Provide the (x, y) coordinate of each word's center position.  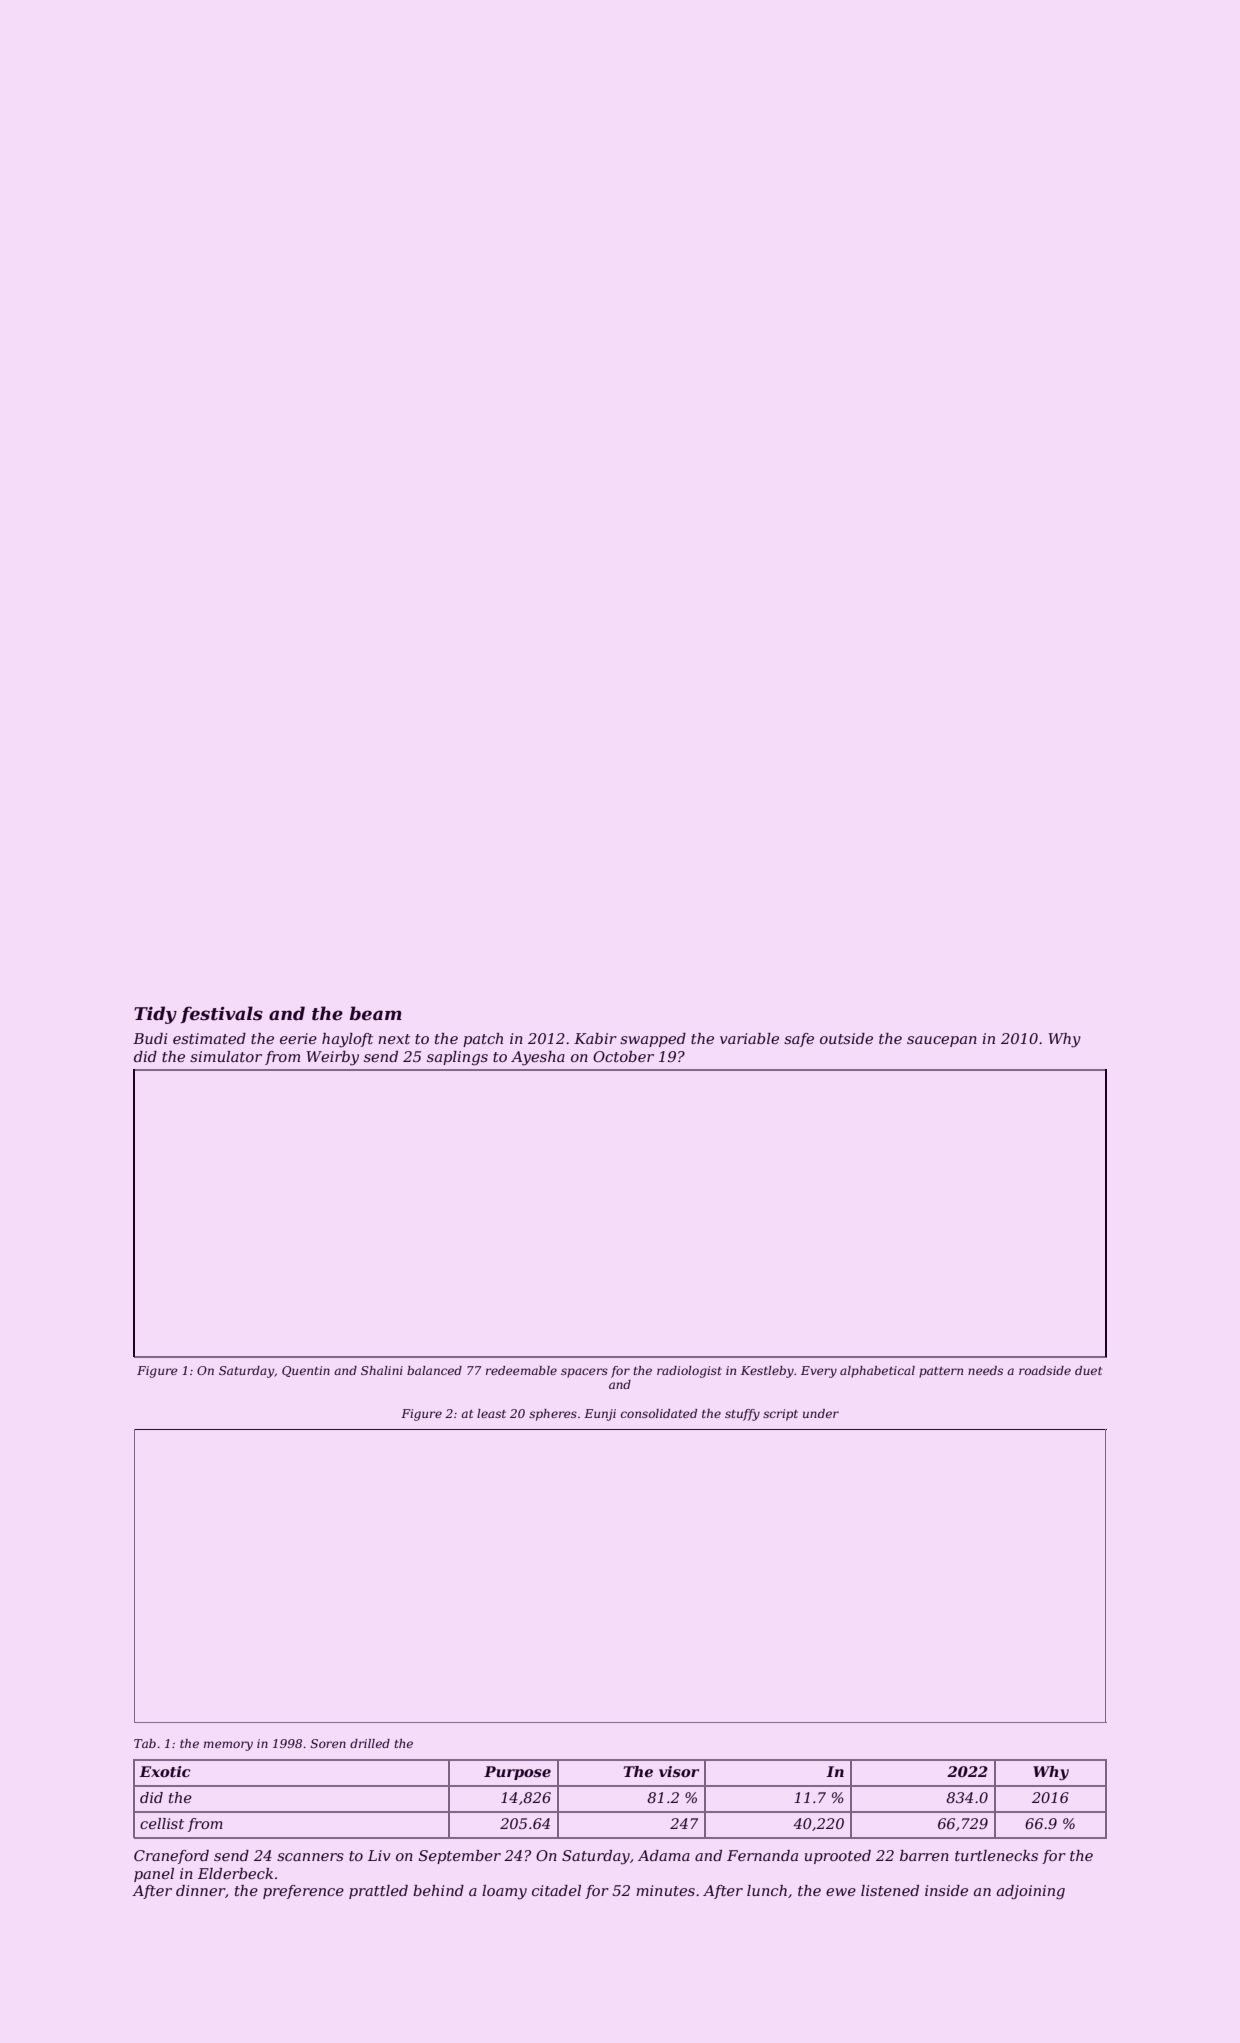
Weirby (332, 1058)
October (623, 1056)
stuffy (742, 1415)
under (821, 1413)
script (780, 1415)
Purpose (517, 1773)
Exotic (164, 1771)
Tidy (155, 1015)
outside (846, 1038)
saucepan (942, 1041)
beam (376, 1013)
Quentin (306, 1371)
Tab (145, 1743)
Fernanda (762, 1855)
